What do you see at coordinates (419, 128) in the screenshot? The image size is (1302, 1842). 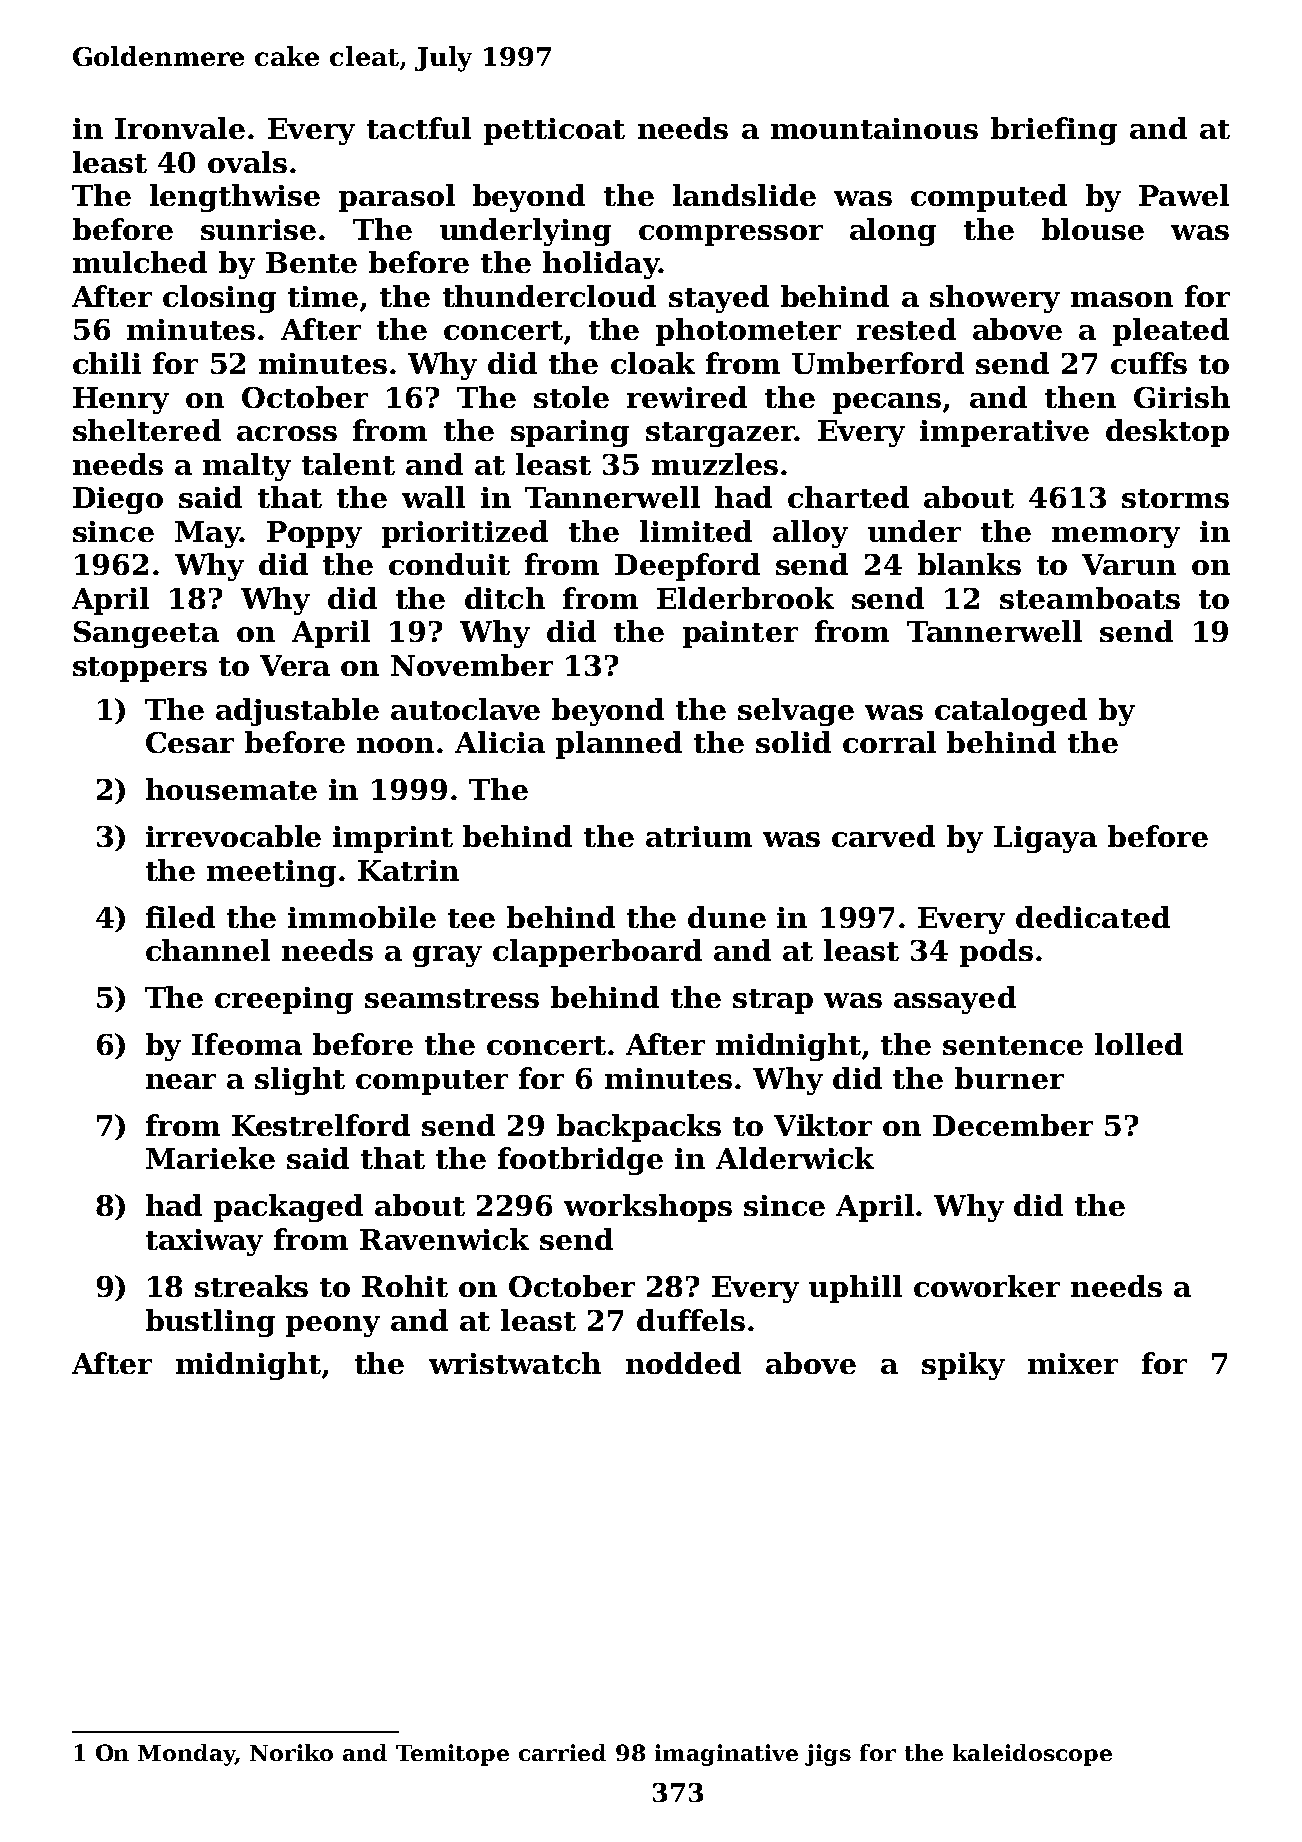 I see `tactful` at bounding box center [419, 128].
